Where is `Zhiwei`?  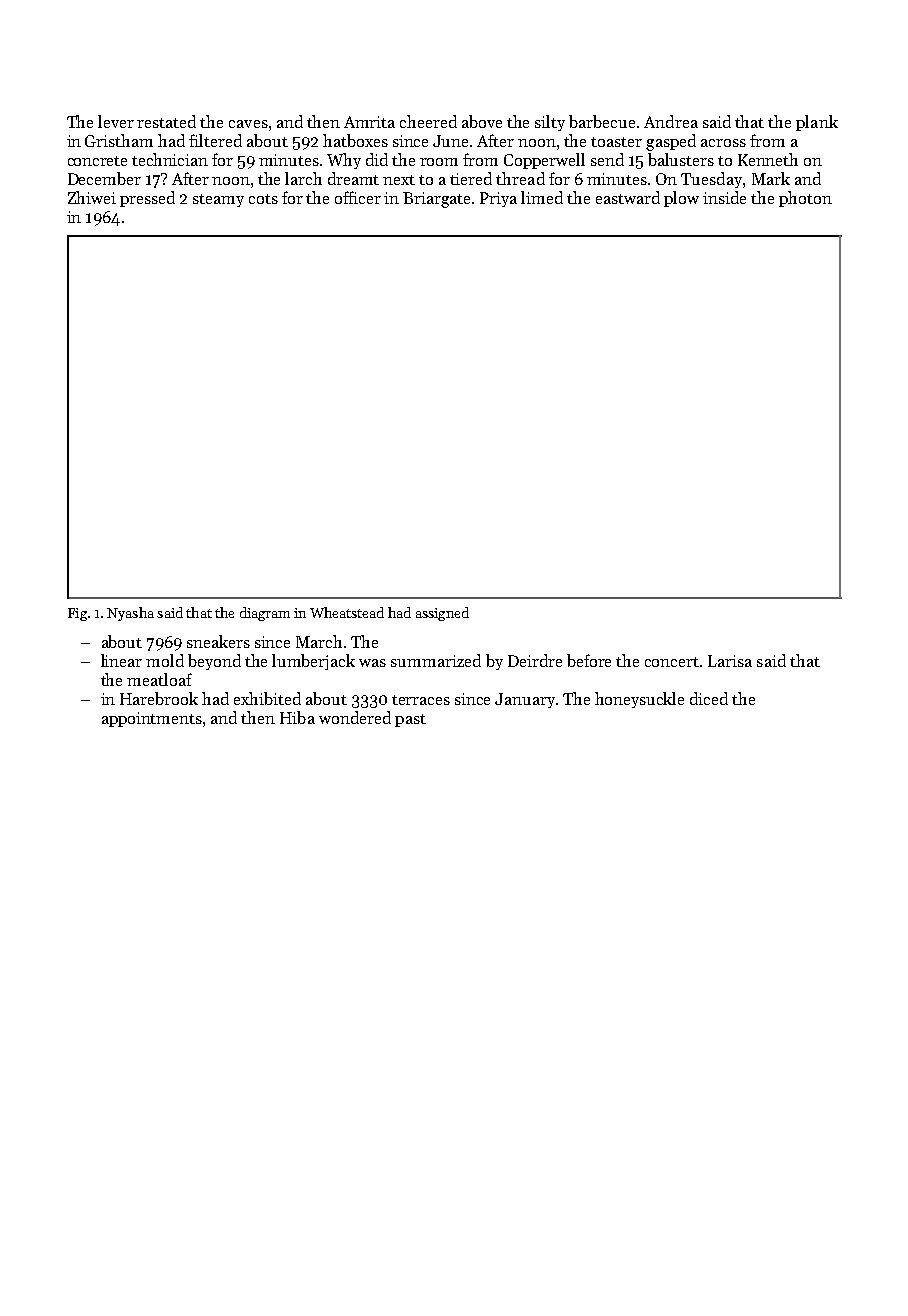 Zhiwei is located at coordinates (92, 197).
